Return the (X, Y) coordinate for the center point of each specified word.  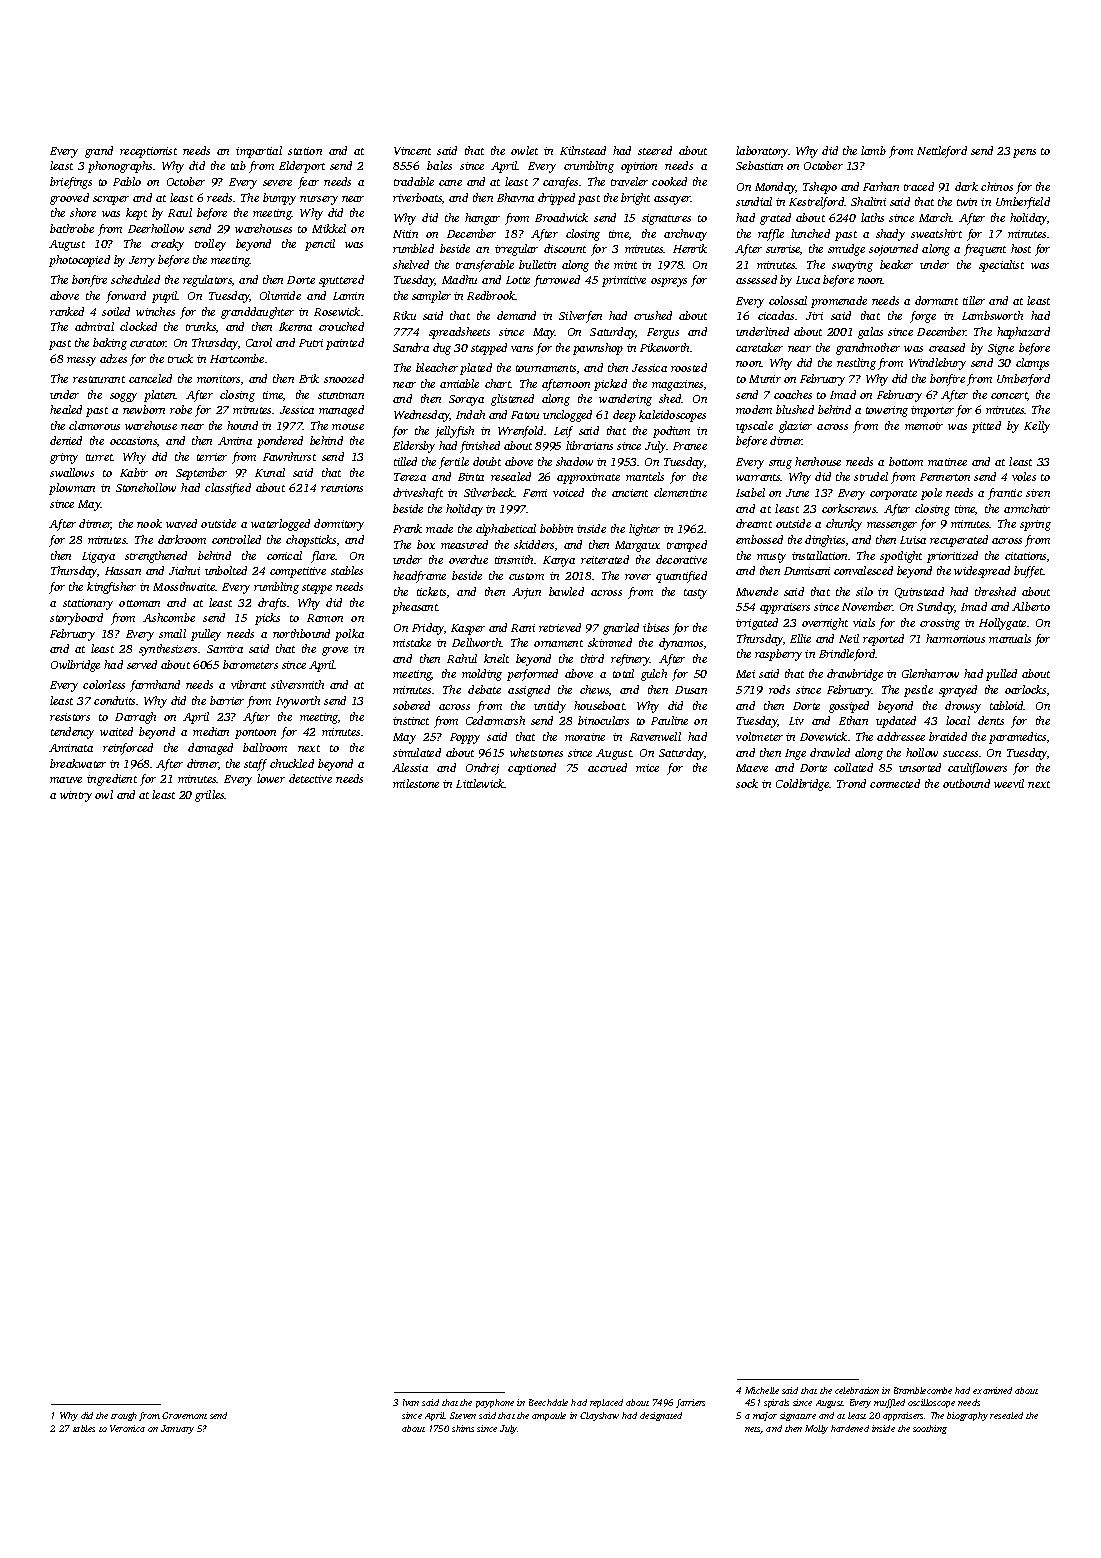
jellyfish (454, 432)
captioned (532, 769)
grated (775, 219)
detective (310, 778)
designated (661, 1416)
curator (148, 343)
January (177, 1429)
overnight (825, 624)
